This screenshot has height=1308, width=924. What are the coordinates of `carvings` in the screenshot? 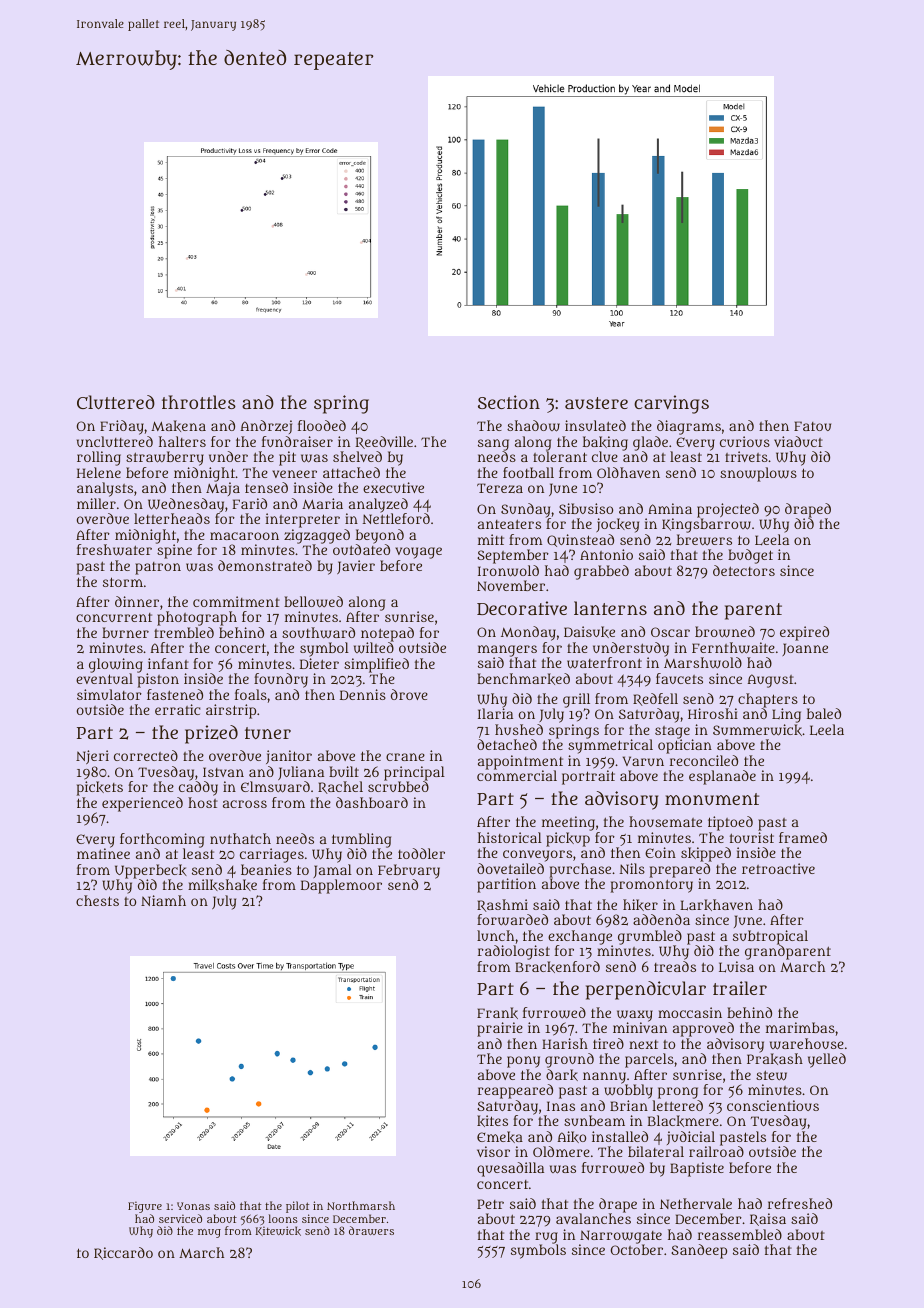 It's located at (671, 404).
